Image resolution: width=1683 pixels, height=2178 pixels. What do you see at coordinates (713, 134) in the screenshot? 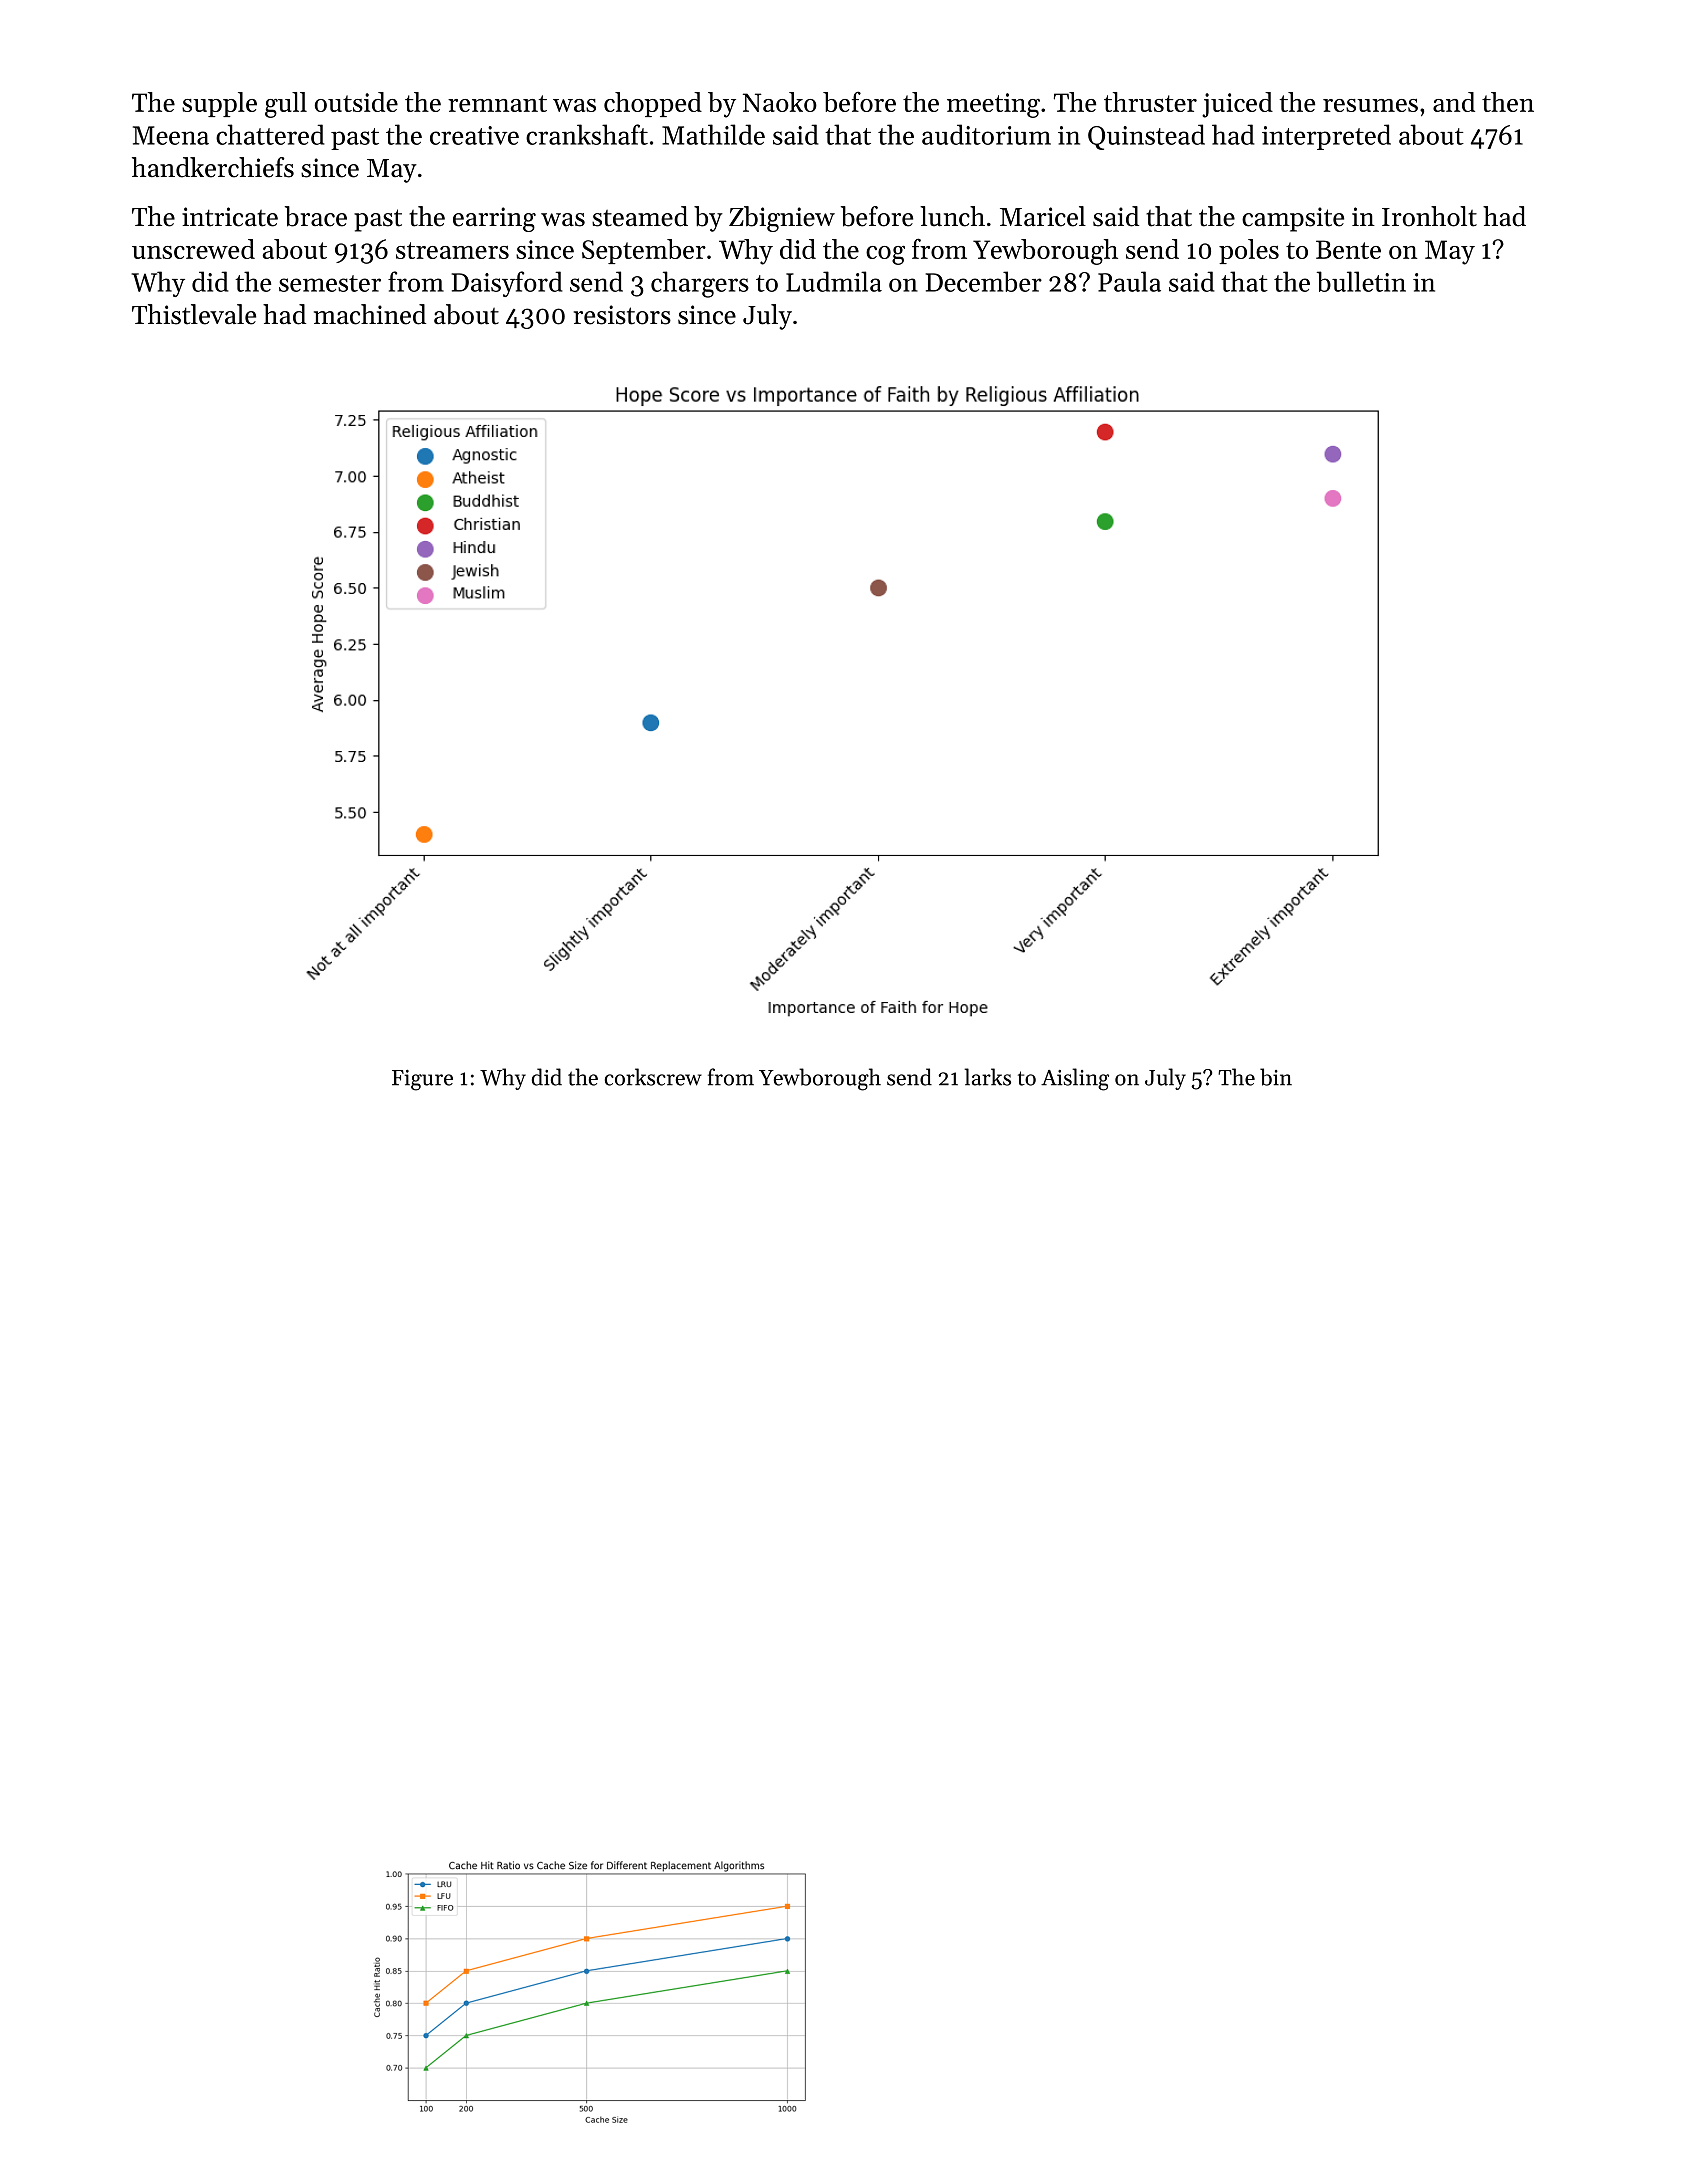
I see `Mathilde` at bounding box center [713, 134].
